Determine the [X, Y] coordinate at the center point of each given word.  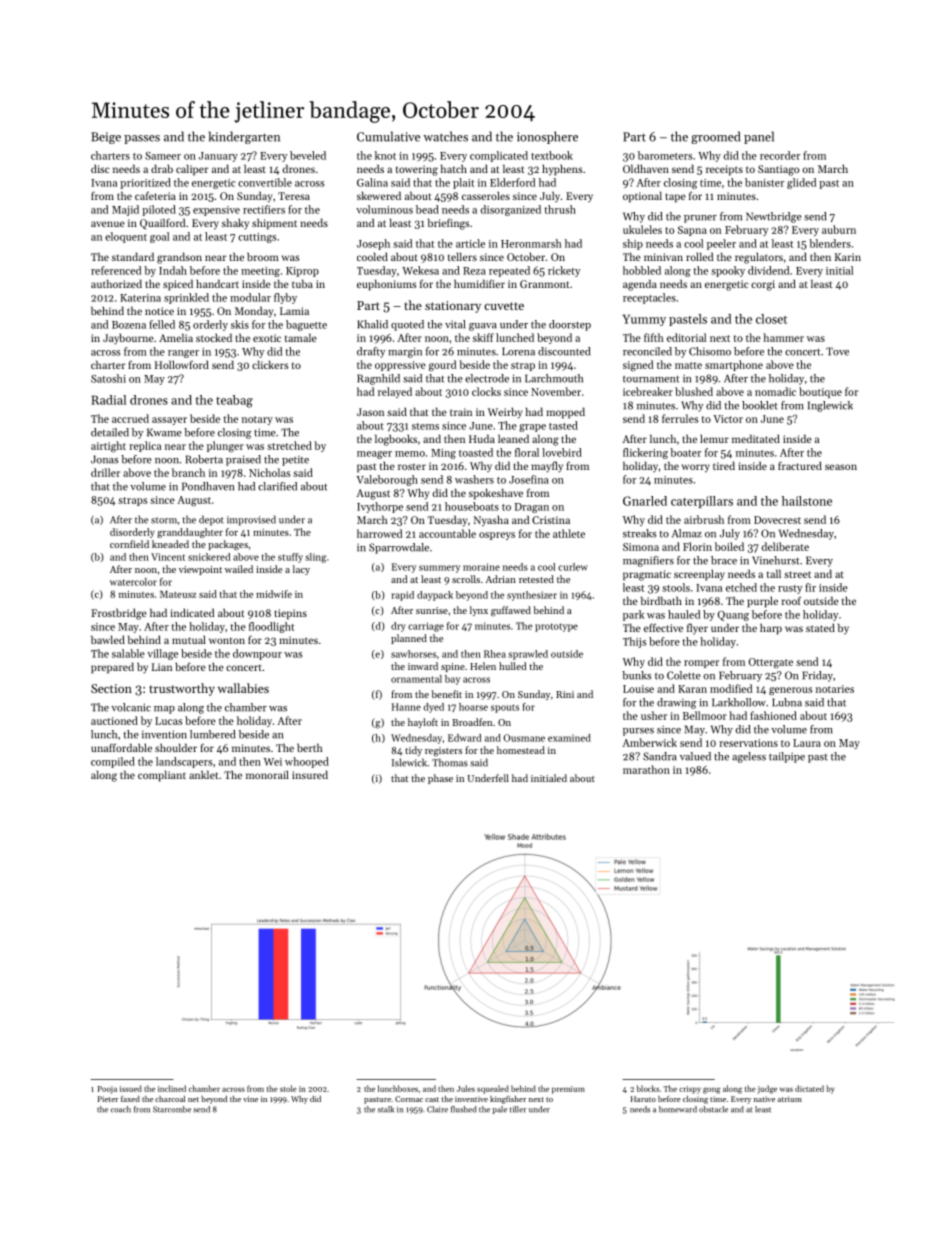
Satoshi [108, 378]
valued [695, 756]
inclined [172, 1088]
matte [688, 365]
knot [385, 155]
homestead [521, 750]
